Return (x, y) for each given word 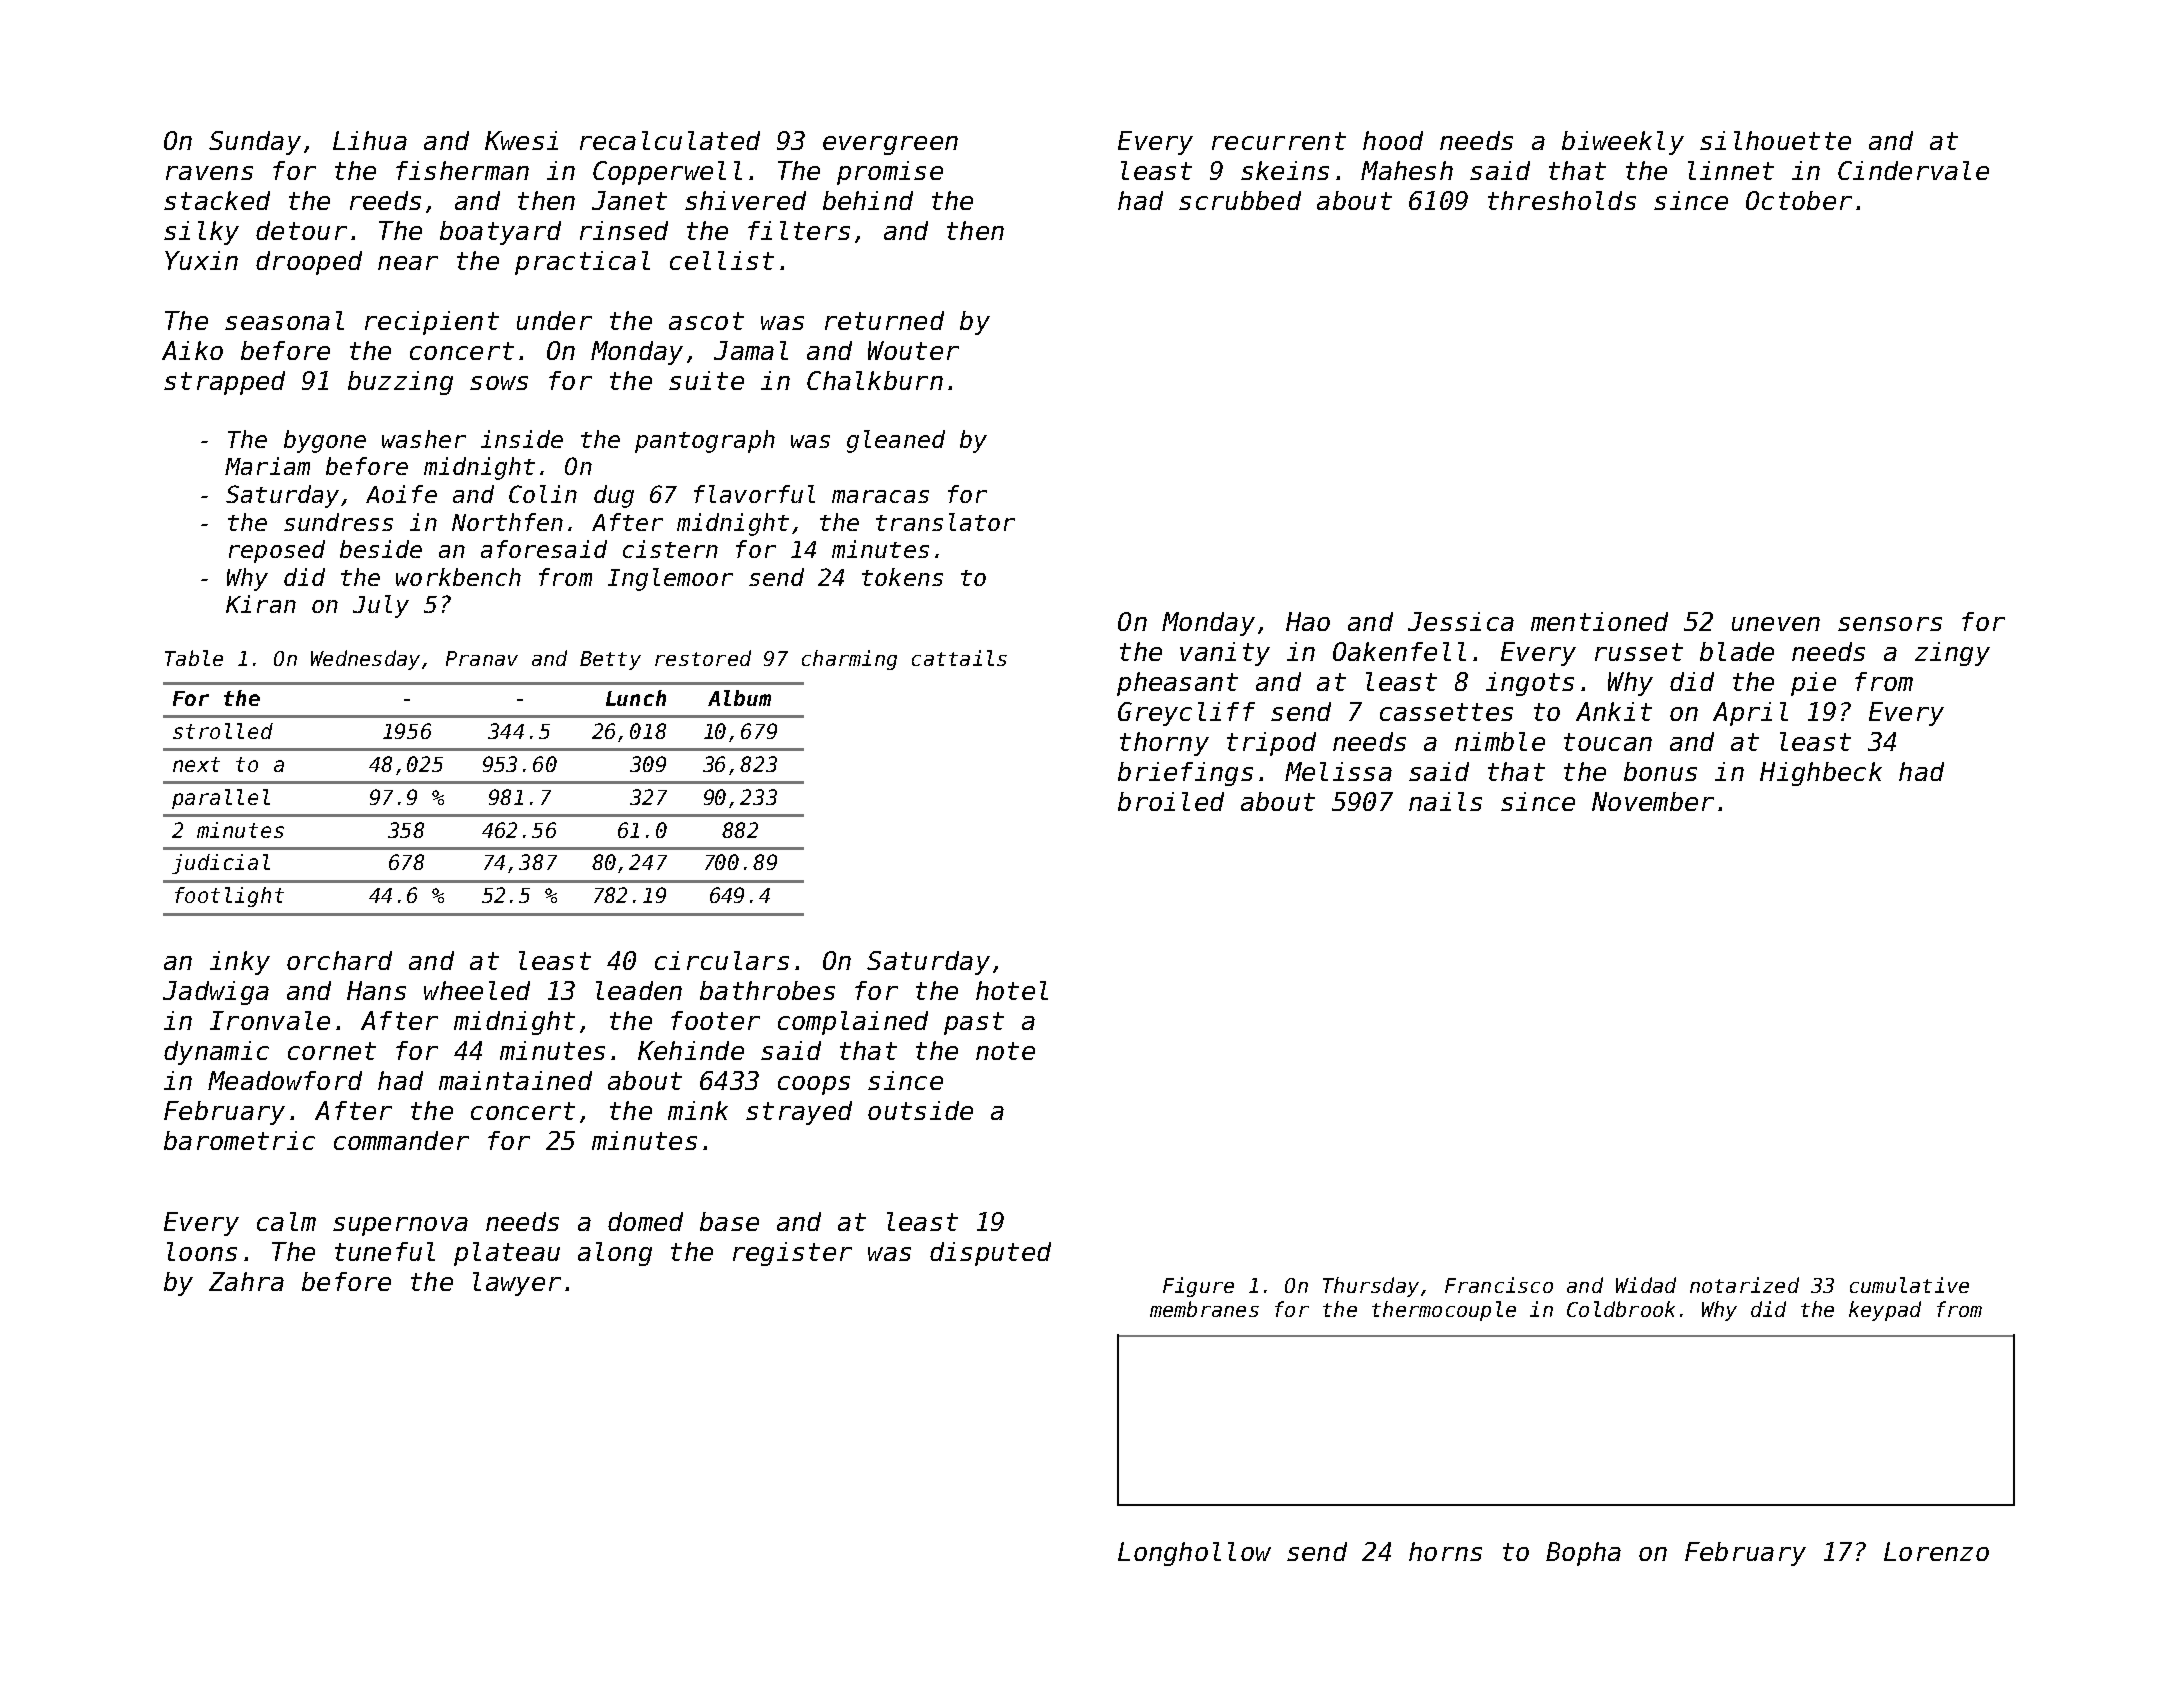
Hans (376, 990)
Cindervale (1913, 170)
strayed (799, 1113)
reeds (385, 200)
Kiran (261, 604)
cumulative (1909, 1285)
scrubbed (1240, 200)
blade (1737, 651)
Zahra (246, 1281)
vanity (1225, 654)
